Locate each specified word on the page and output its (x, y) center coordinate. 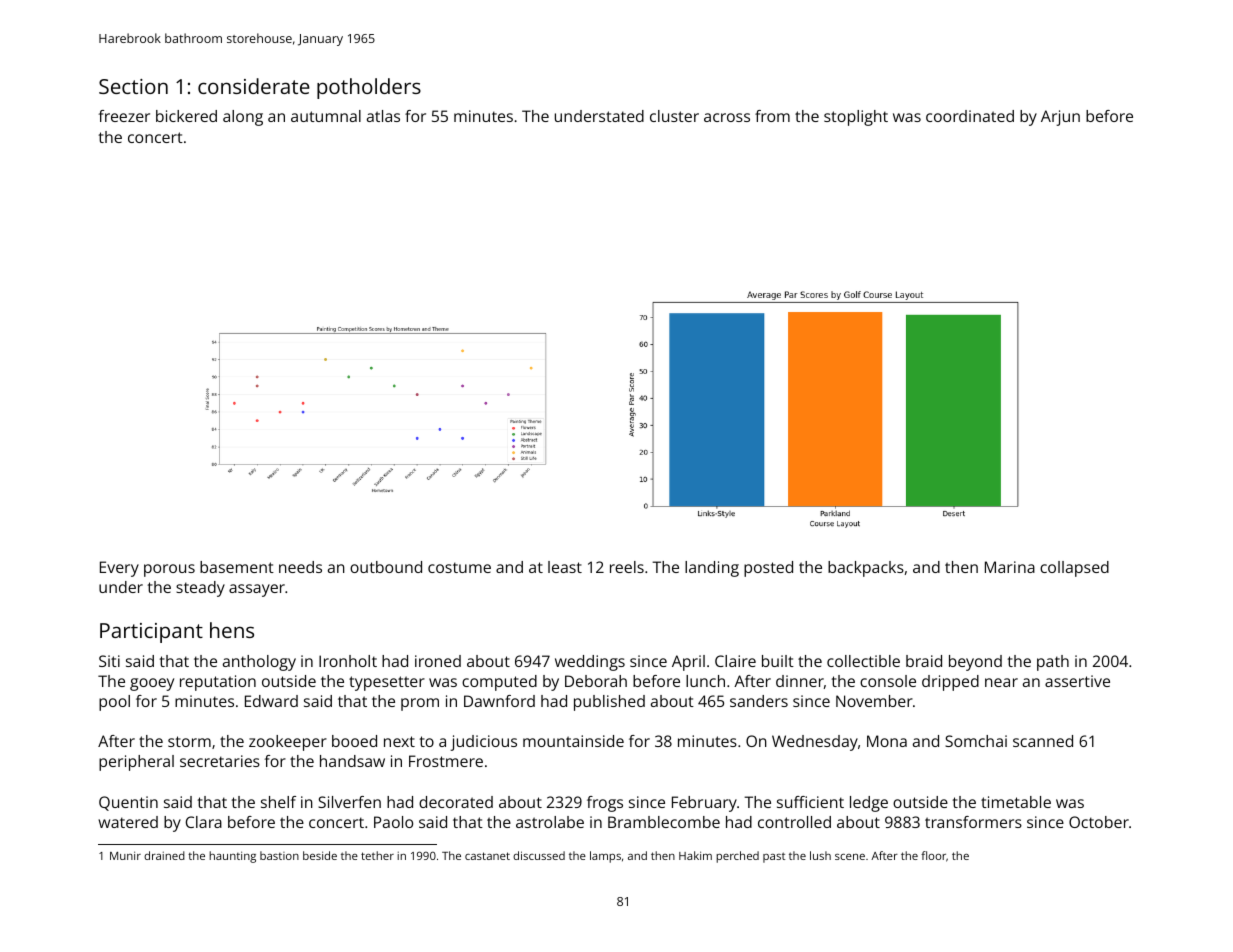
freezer (124, 116)
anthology (259, 663)
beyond (975, 663)
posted (768, 569)
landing (712, 569)
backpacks (866, 569)
